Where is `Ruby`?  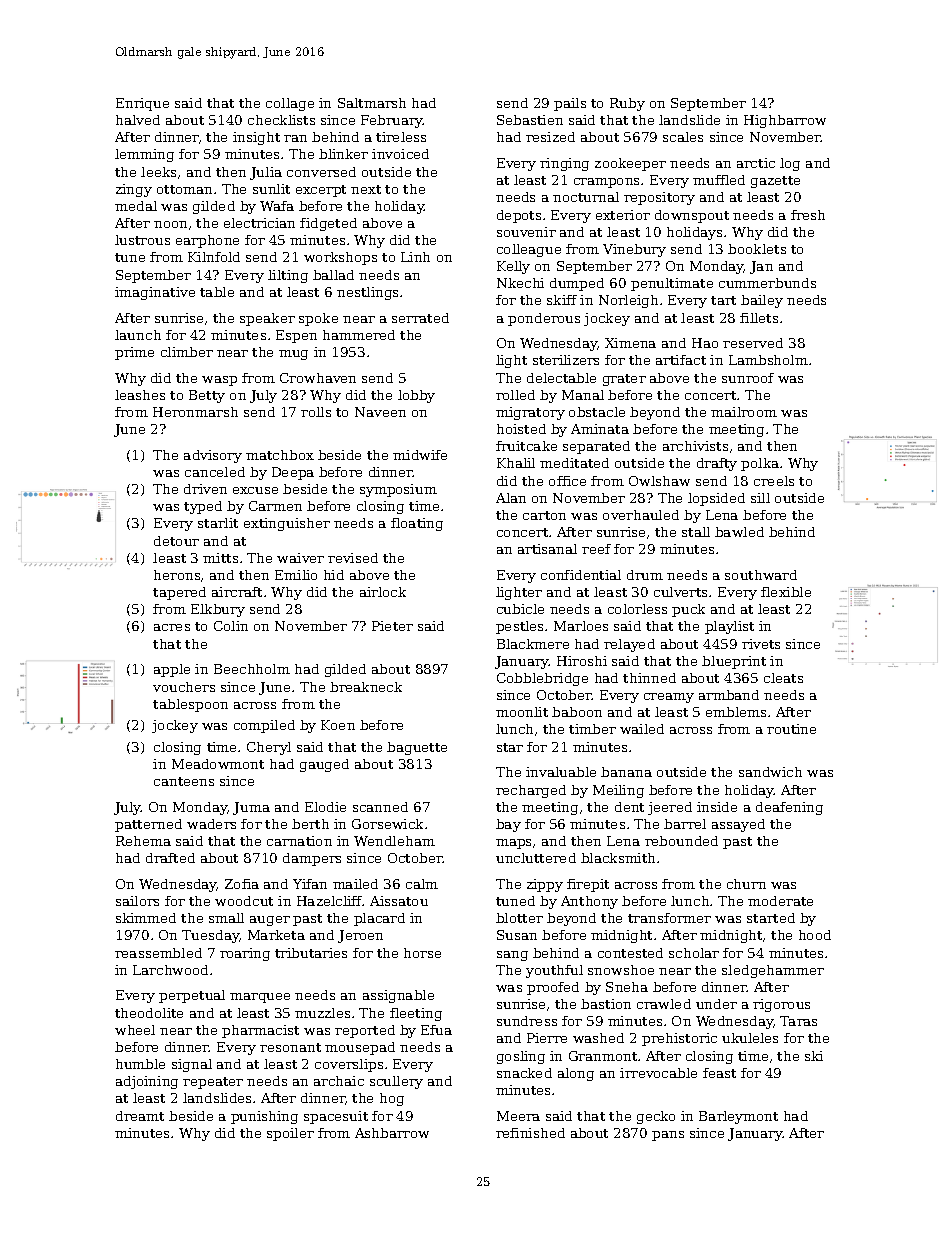
Ruby is located at coordinates (627, 104).
